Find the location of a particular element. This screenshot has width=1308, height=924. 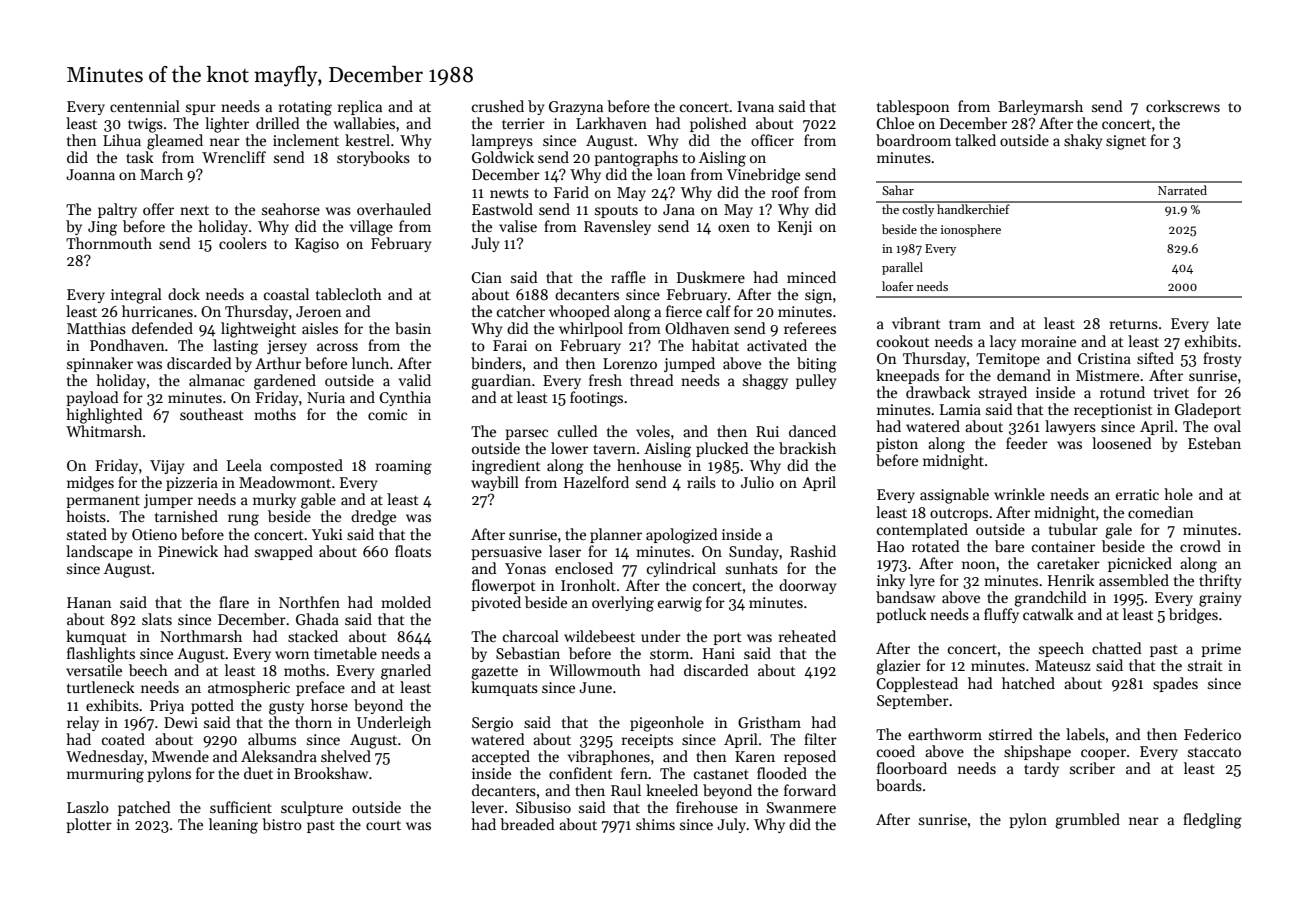

Mwende is located at coordinates (180, 756).
